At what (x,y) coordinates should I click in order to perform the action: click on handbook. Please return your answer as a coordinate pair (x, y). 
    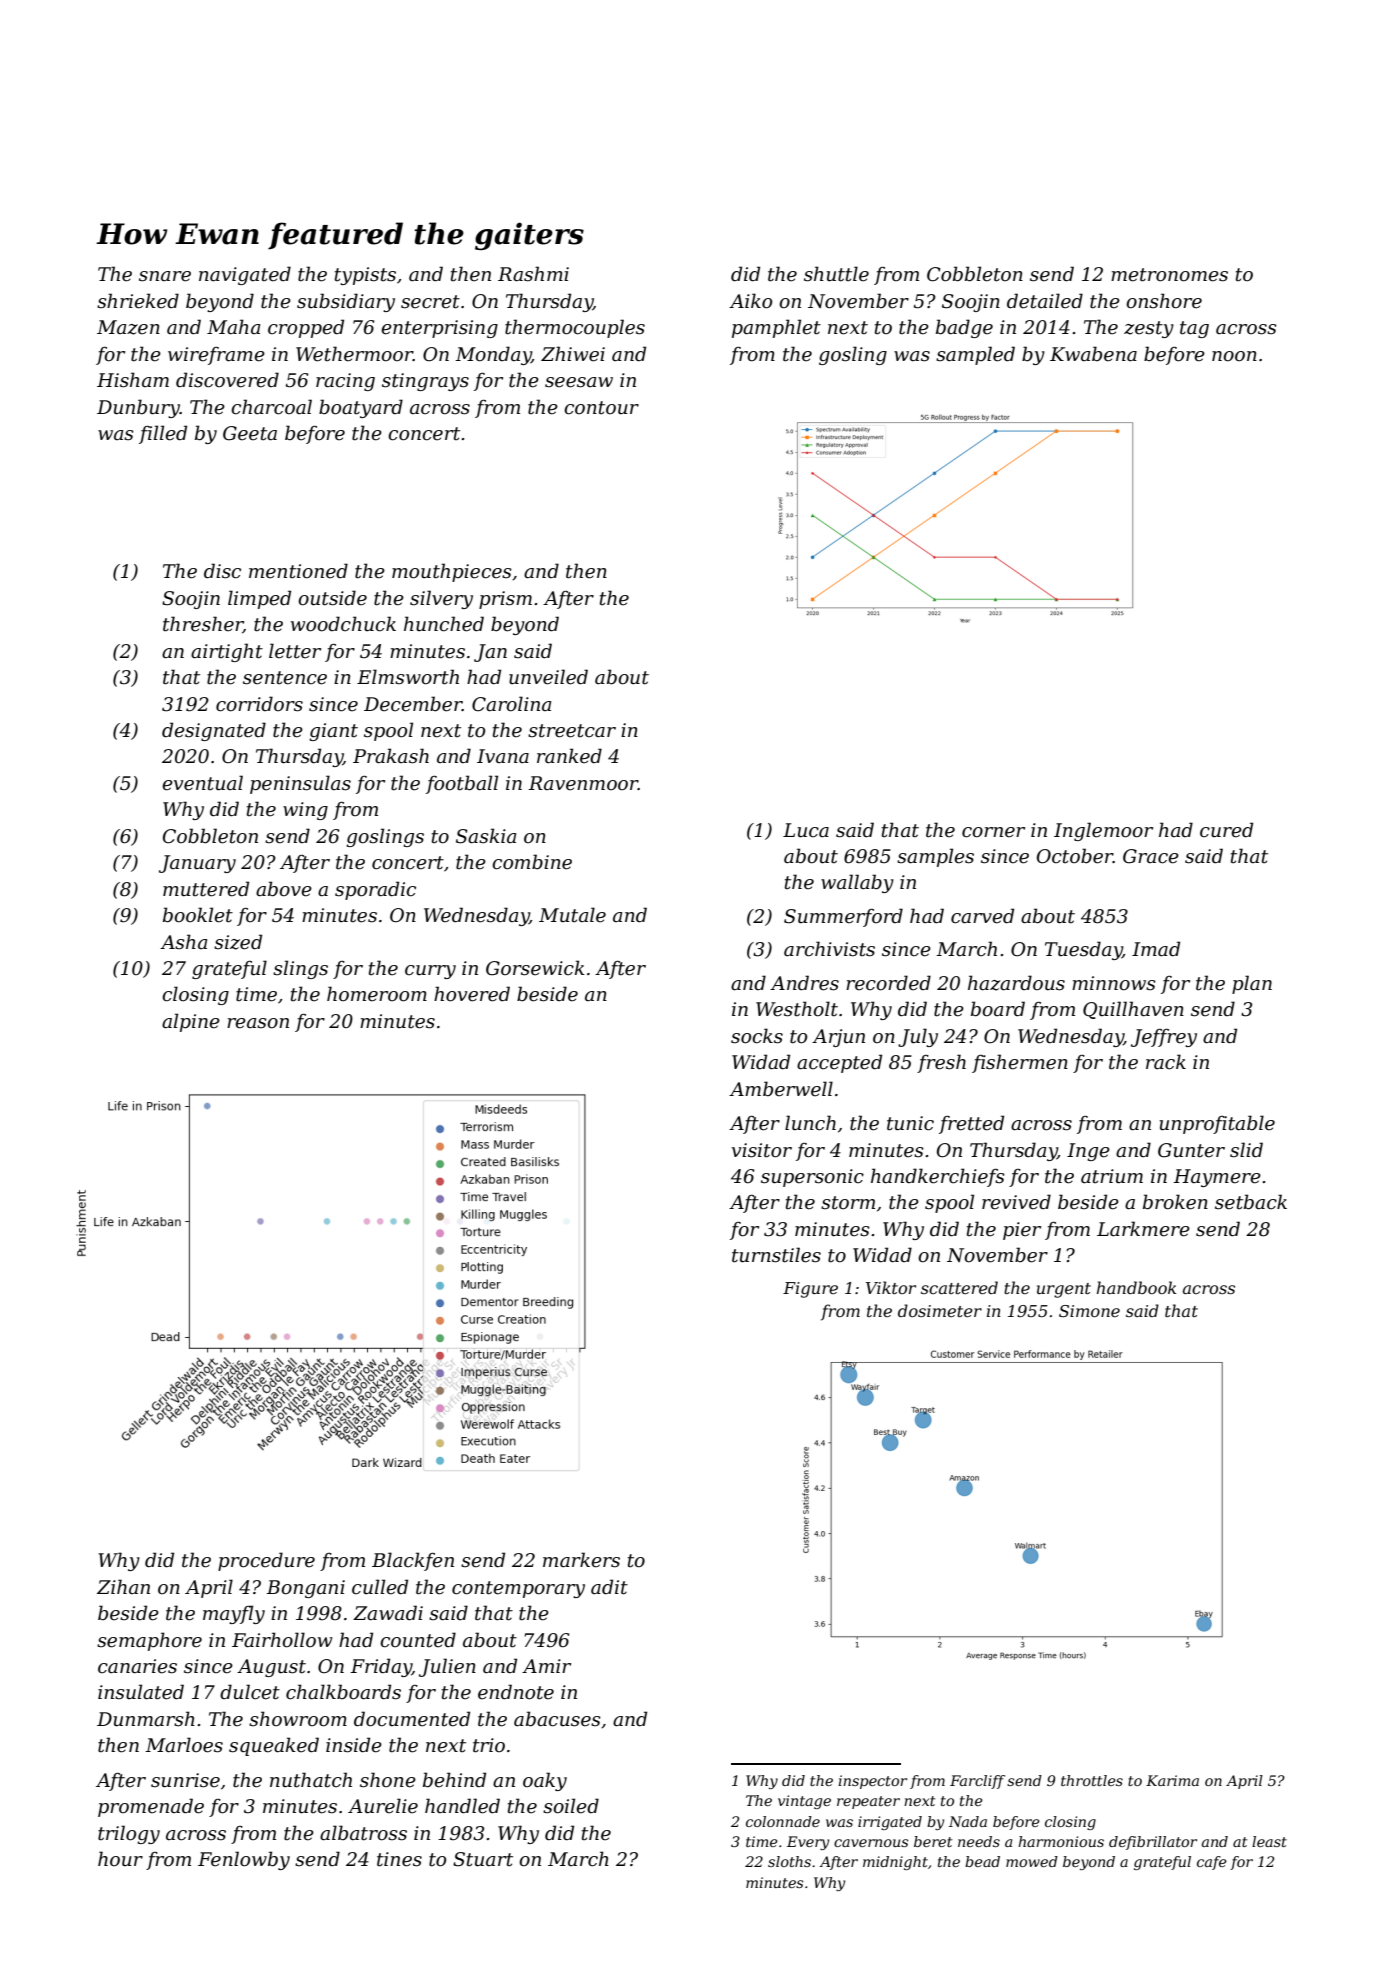
    Looking at the image, I should click on (1137, 1287).
